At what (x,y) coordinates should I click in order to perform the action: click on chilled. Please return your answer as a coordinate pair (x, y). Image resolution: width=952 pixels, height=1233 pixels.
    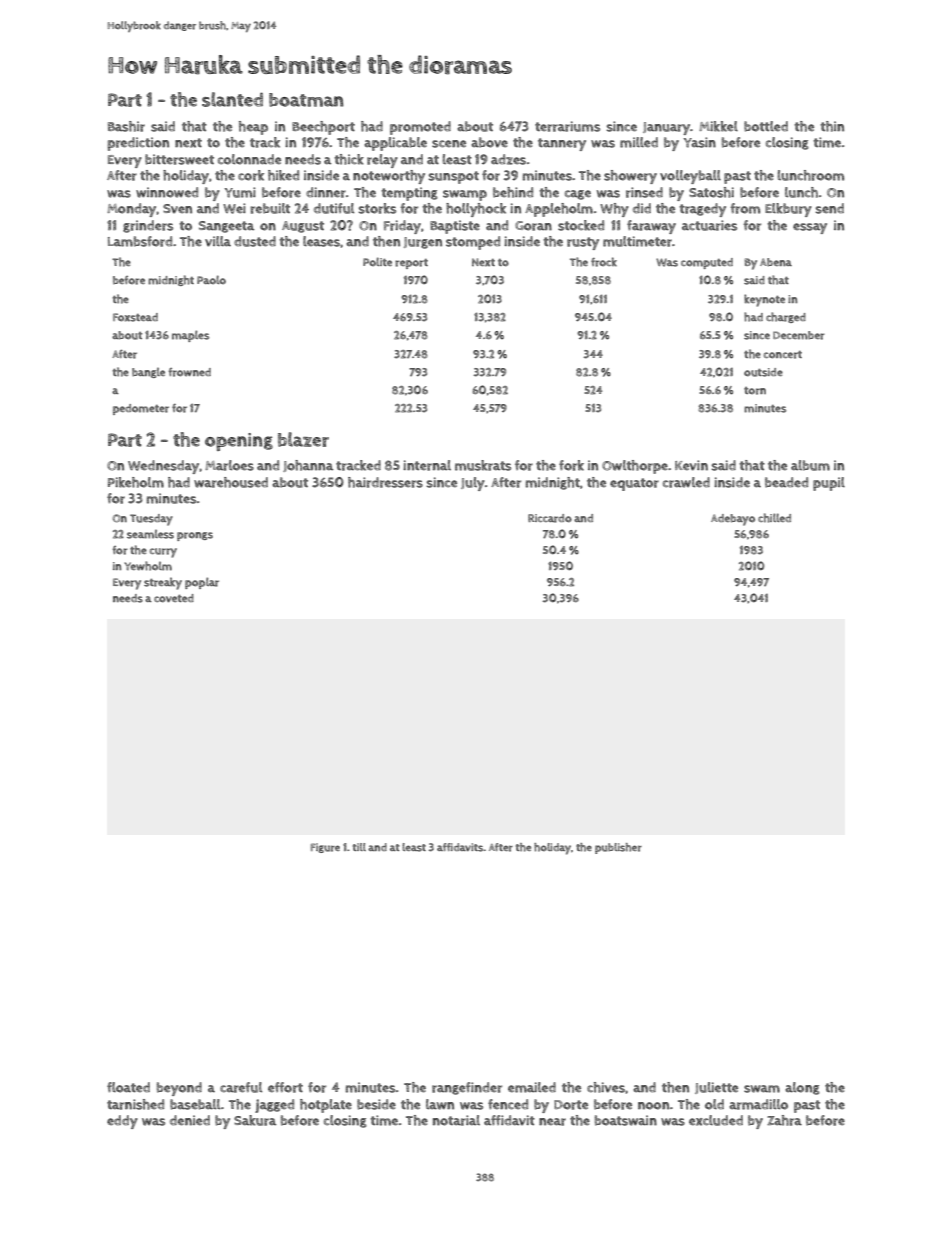
    Looking at the image, I should click on (774, 518).
